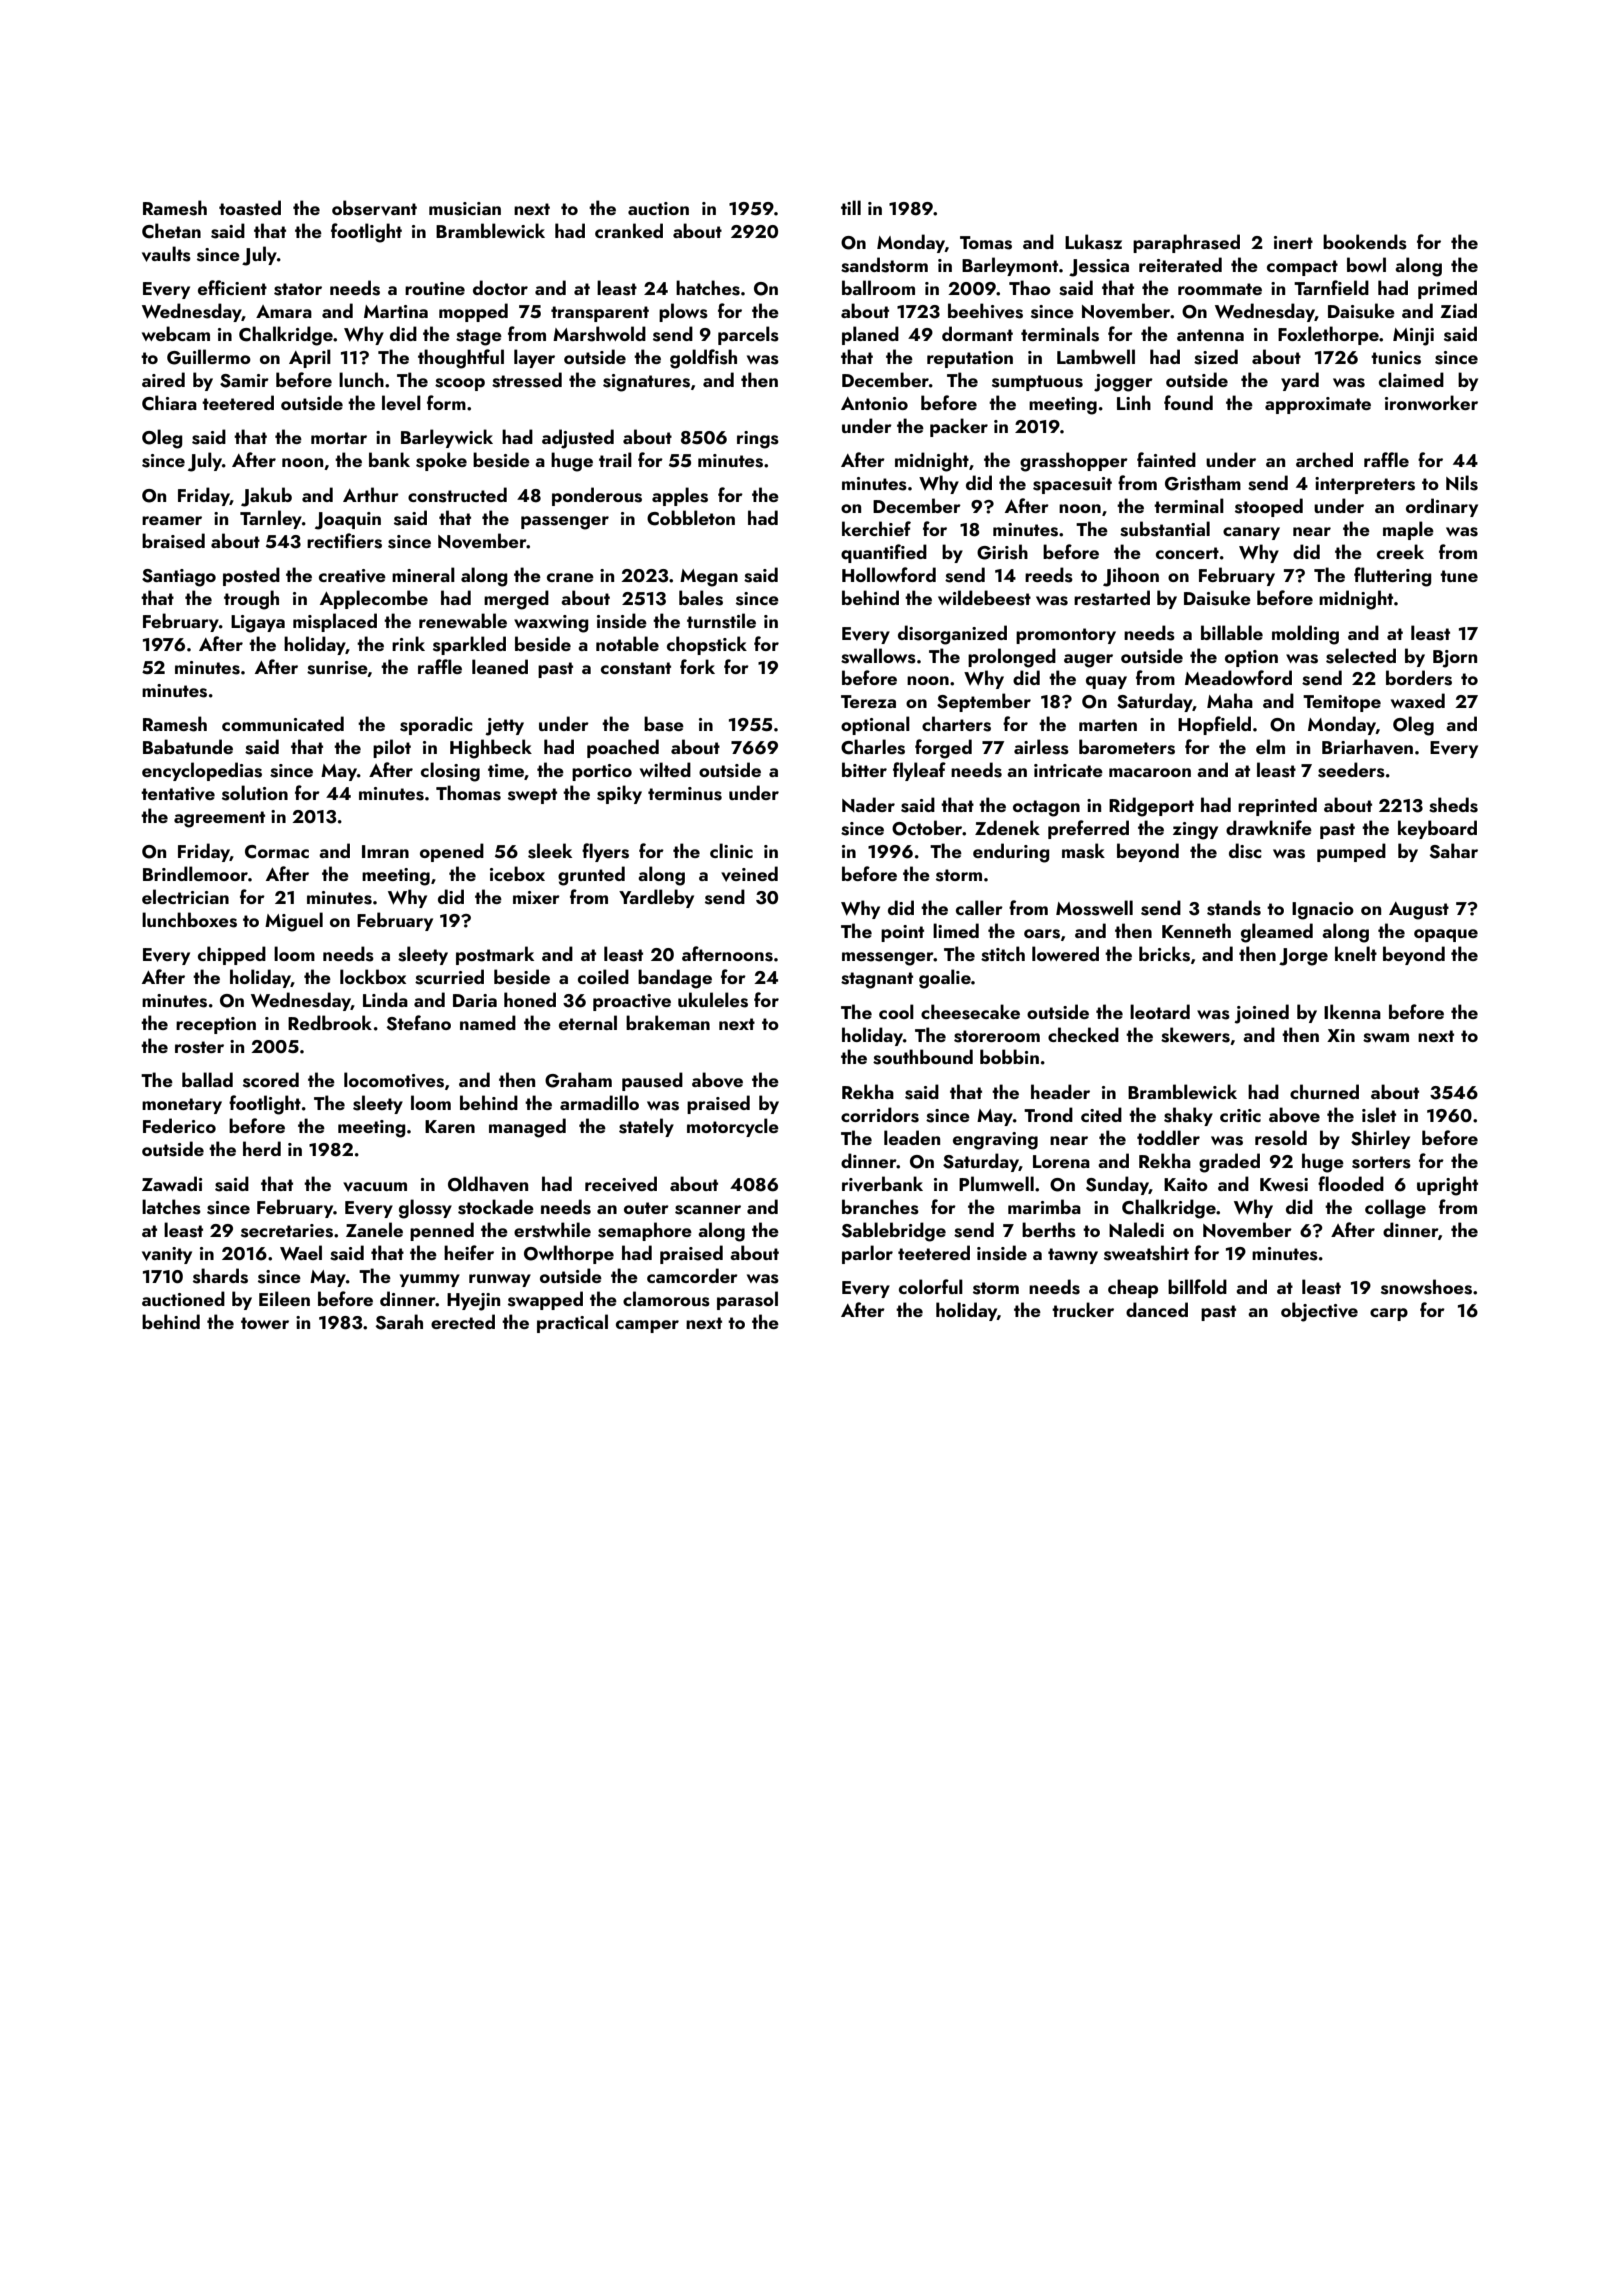 The image size is (1620, 2292). Describe the element at coordinates (880, 1115) in the page. I see `corridors` at that location.
